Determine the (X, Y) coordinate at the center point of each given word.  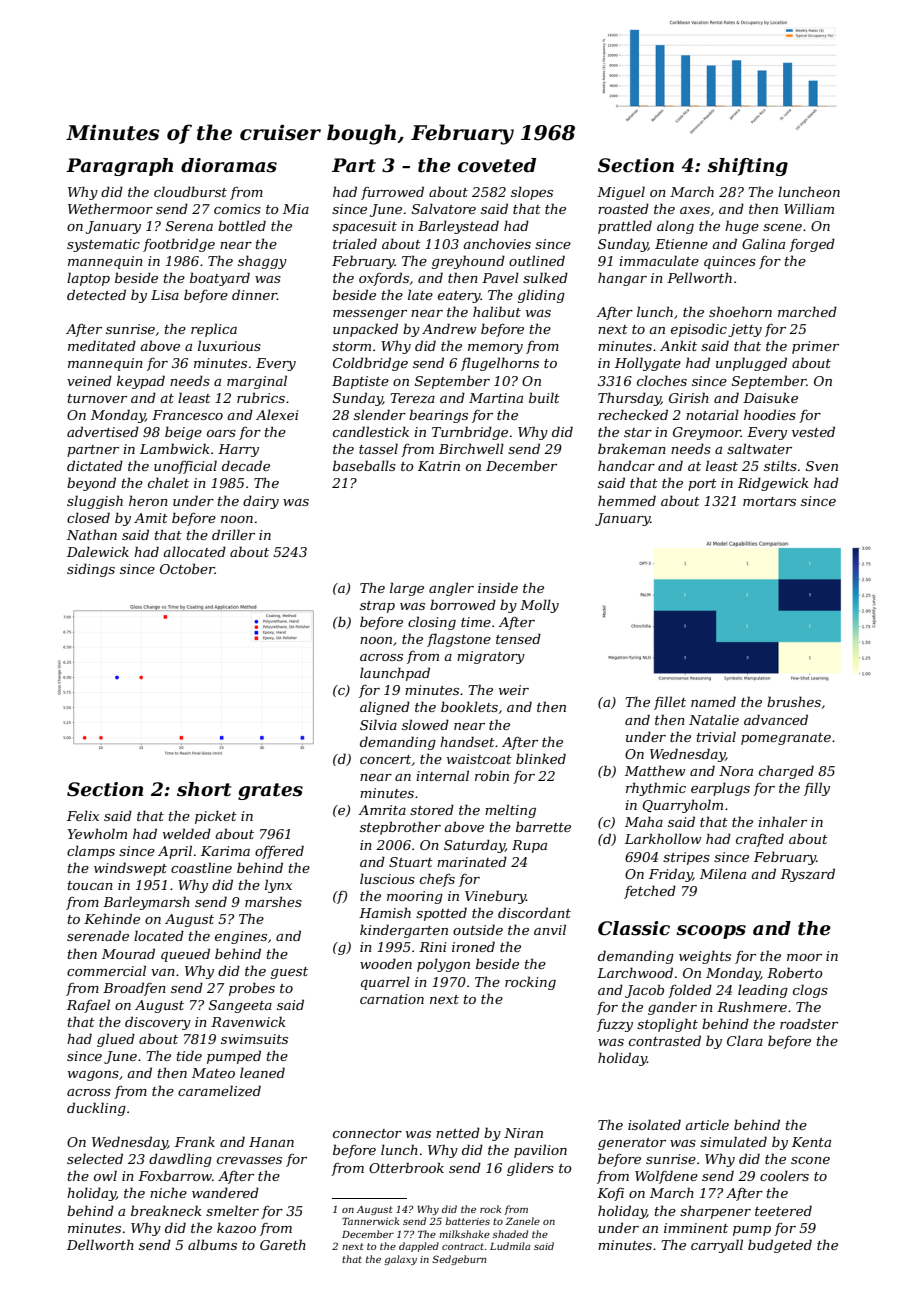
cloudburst (190, 191)
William (809, 208)
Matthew (655, 770)
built (544, 397)
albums (212, 1244)
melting (510, 811)
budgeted (780, 1246)
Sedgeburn (459, 1260)
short (204, 789)
